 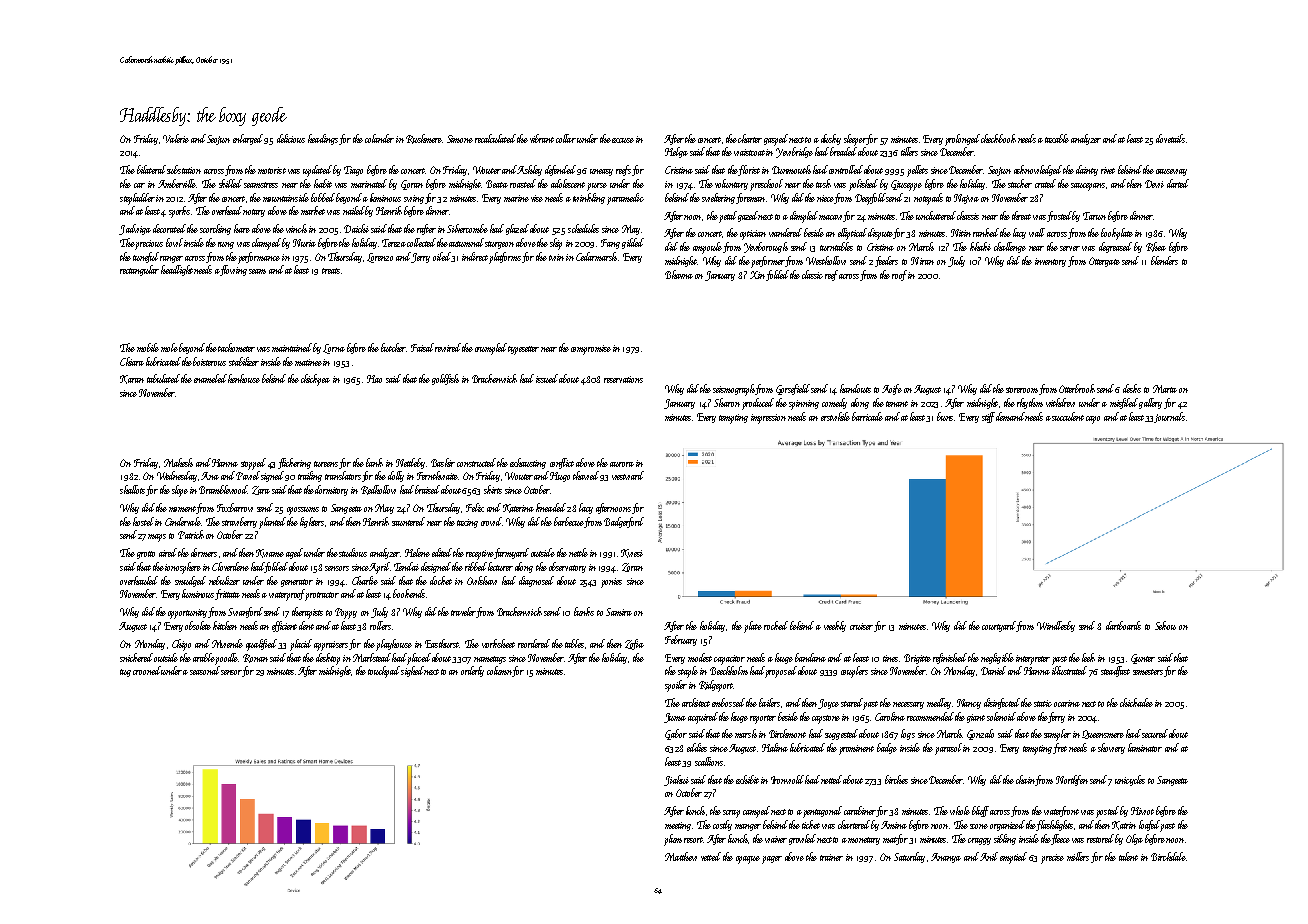 I want to click on colander, so click(x=379, y=138).
